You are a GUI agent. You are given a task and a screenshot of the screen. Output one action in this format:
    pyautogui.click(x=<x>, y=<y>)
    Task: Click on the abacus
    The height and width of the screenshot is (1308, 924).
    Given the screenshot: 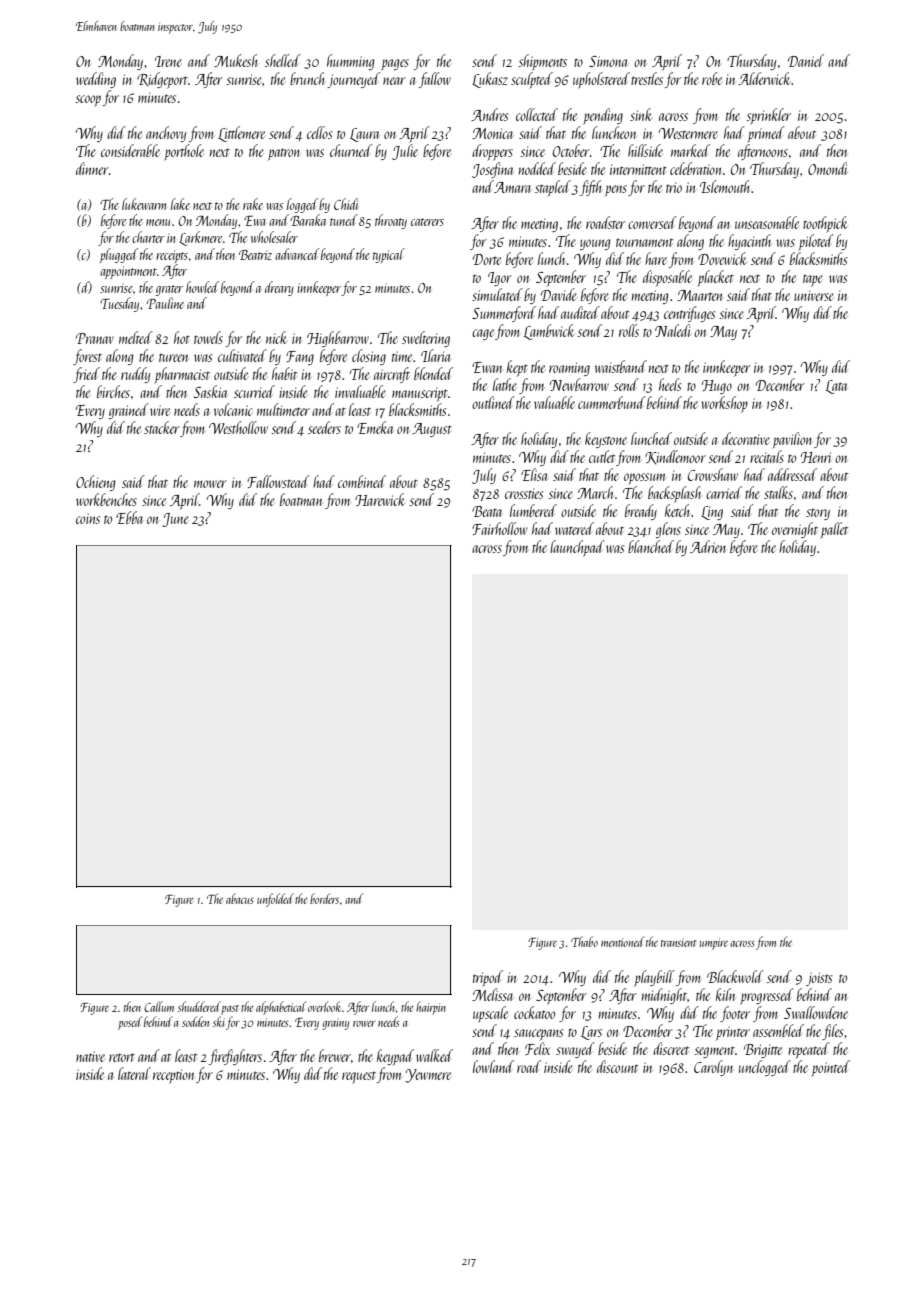 What is the action you would take?
    pyautogui.click(x=240, y=898)
